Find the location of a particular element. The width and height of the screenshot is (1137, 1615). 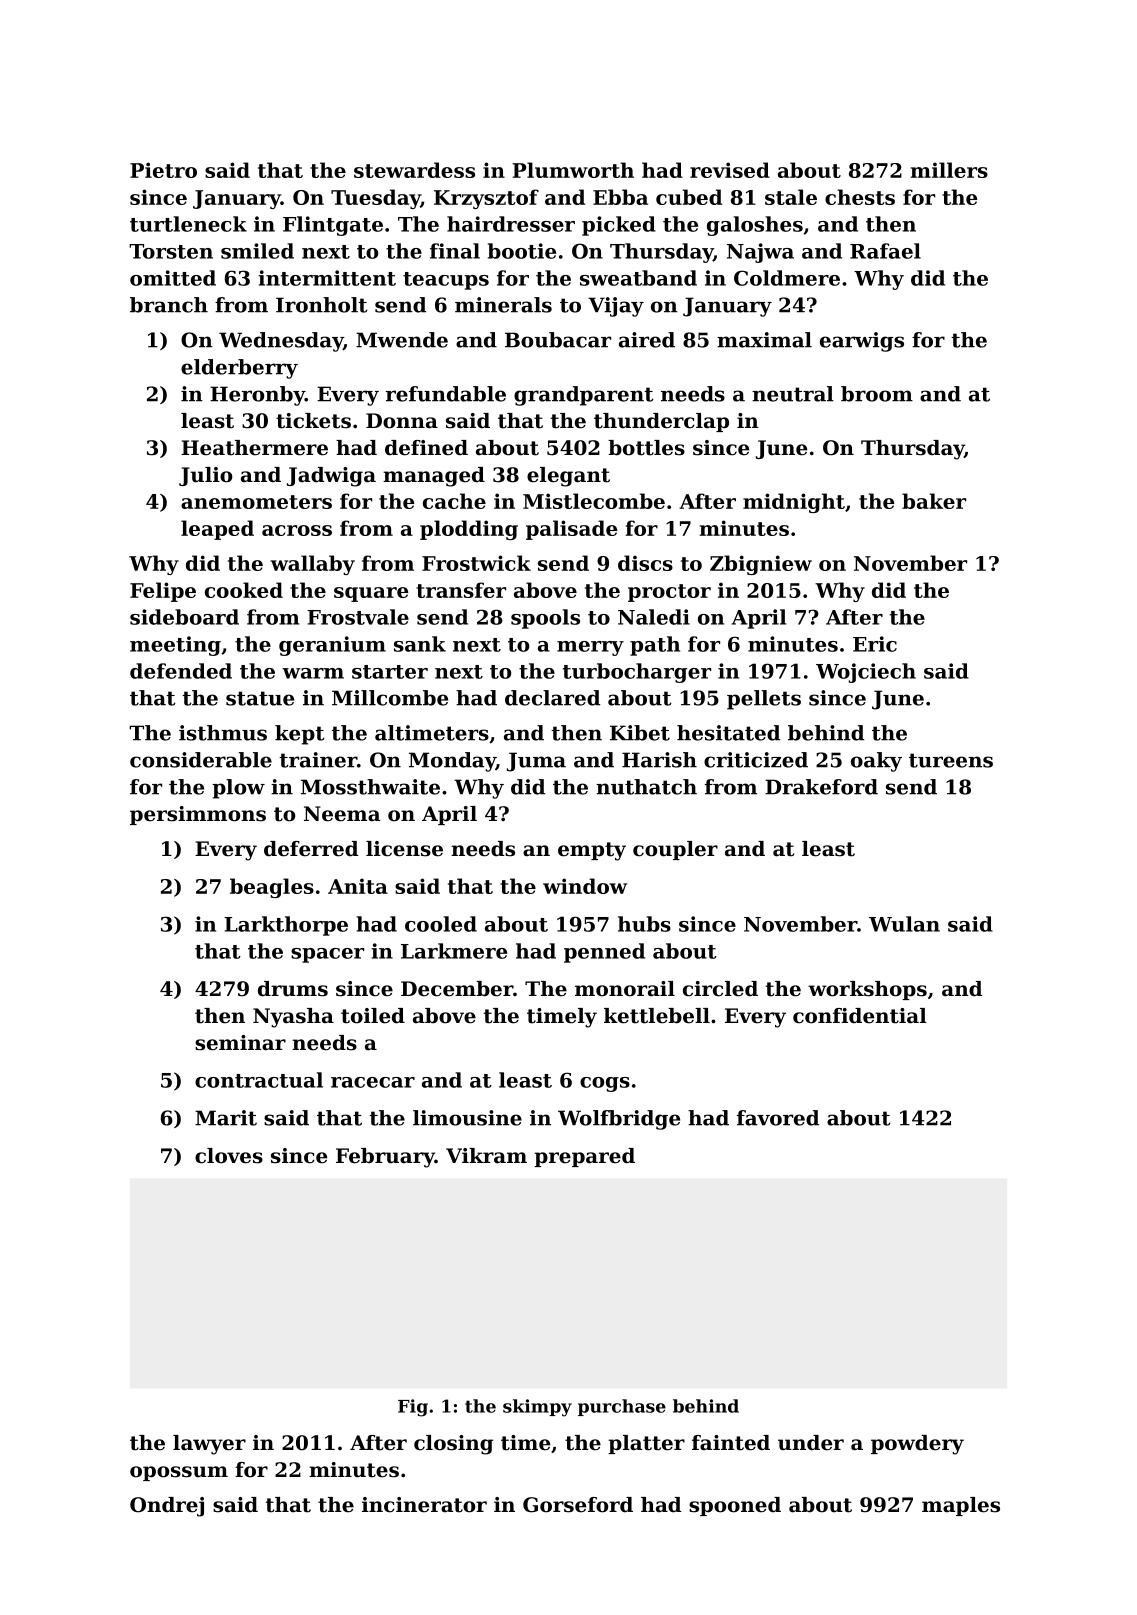

Naledi is located at coordinates (654, 617).
